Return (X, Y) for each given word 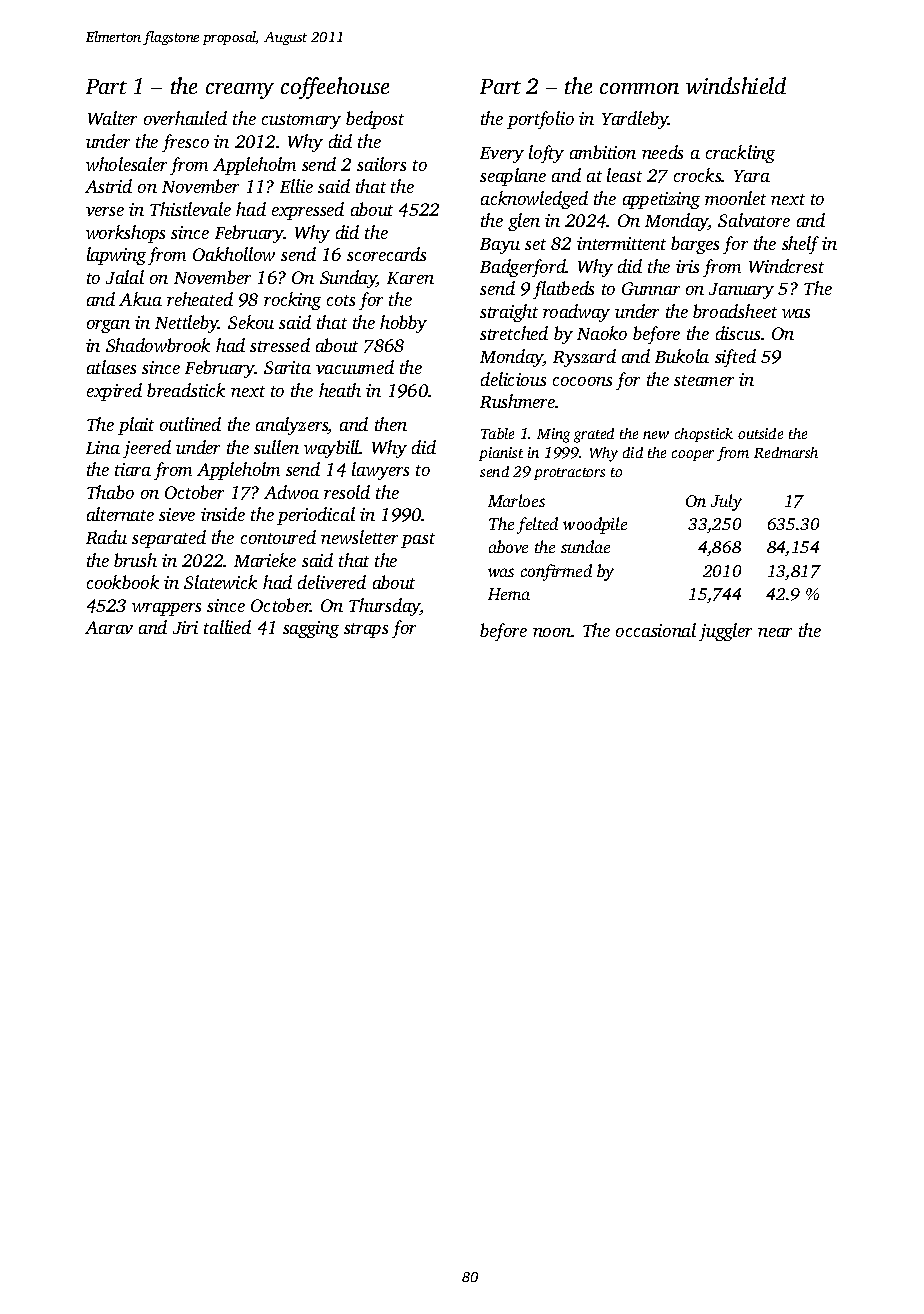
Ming (553, 435)
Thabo (110, 492)
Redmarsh (786, 452)
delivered (332, 582)
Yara (752, 176)
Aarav (109, 627)
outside (760, 433)
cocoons (582, 381)
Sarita (287, 367)
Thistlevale (190, 209)
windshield (736, 85)
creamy (240, 91)
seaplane (513, 177)
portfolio (540, 120)
